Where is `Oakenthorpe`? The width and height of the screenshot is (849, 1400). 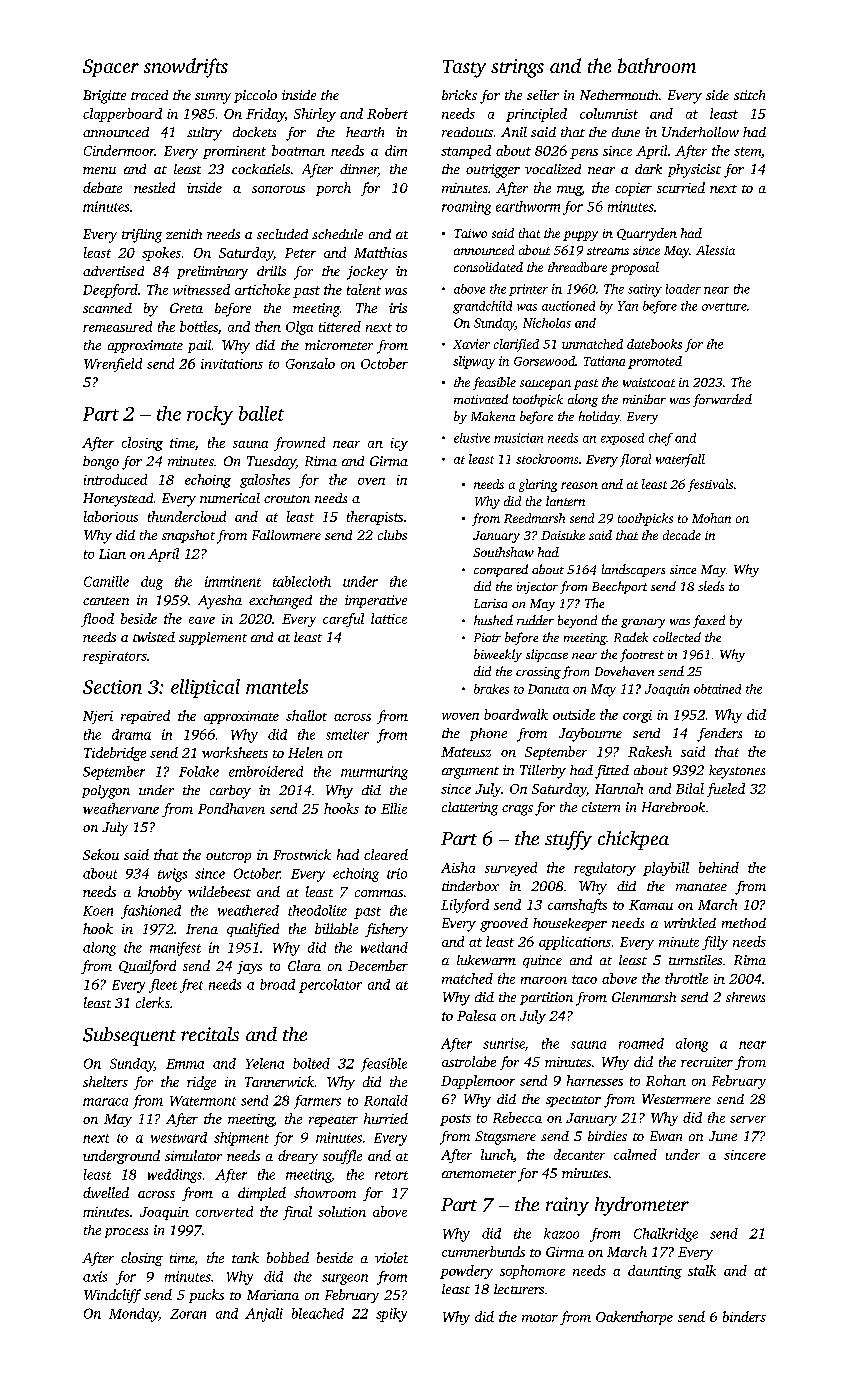 Oakenthorpe is located at coordinates (634, 1318).
